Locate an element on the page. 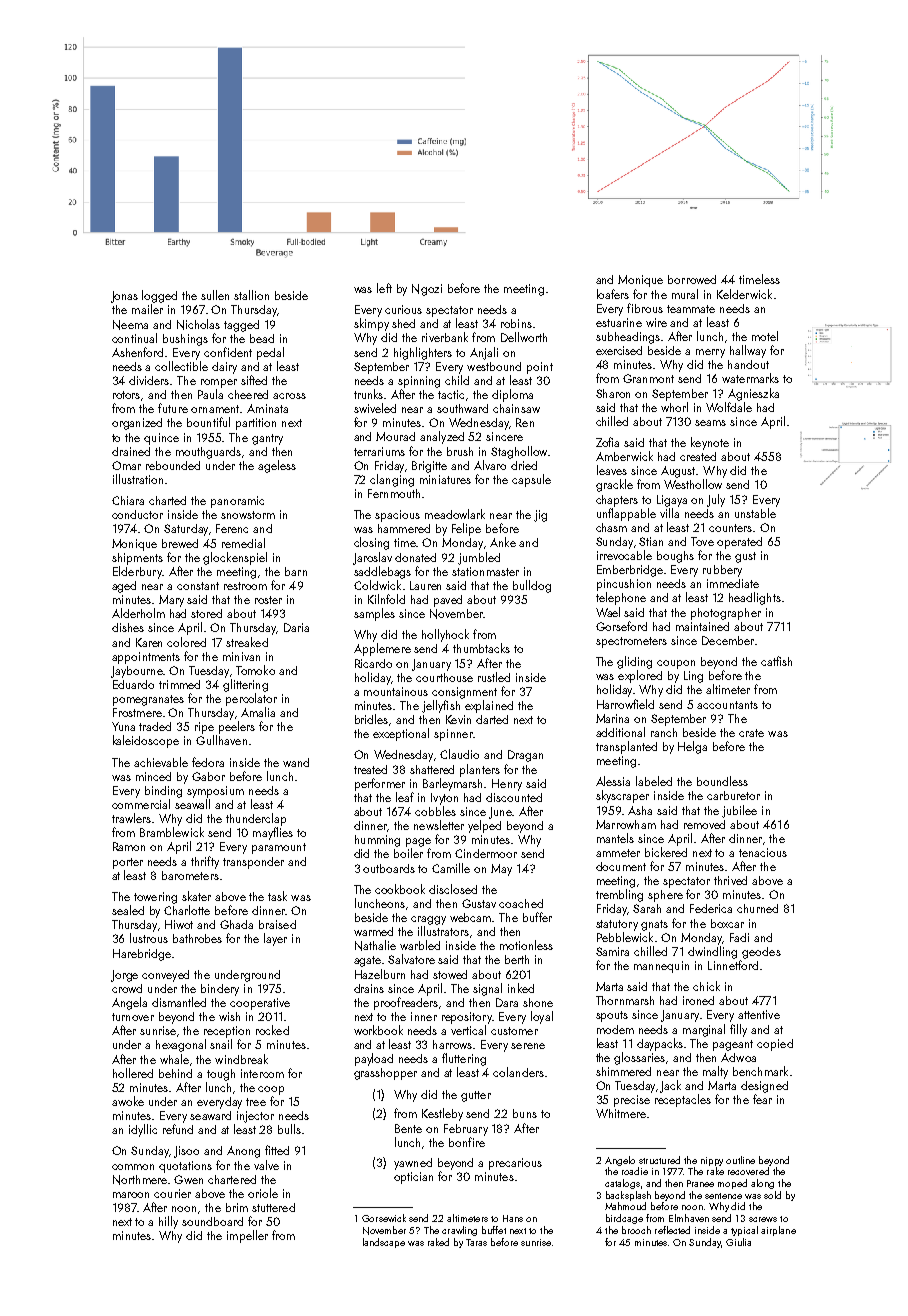 This image has width=908, height=1316. jubilee is located at coordinates (739, 811).
